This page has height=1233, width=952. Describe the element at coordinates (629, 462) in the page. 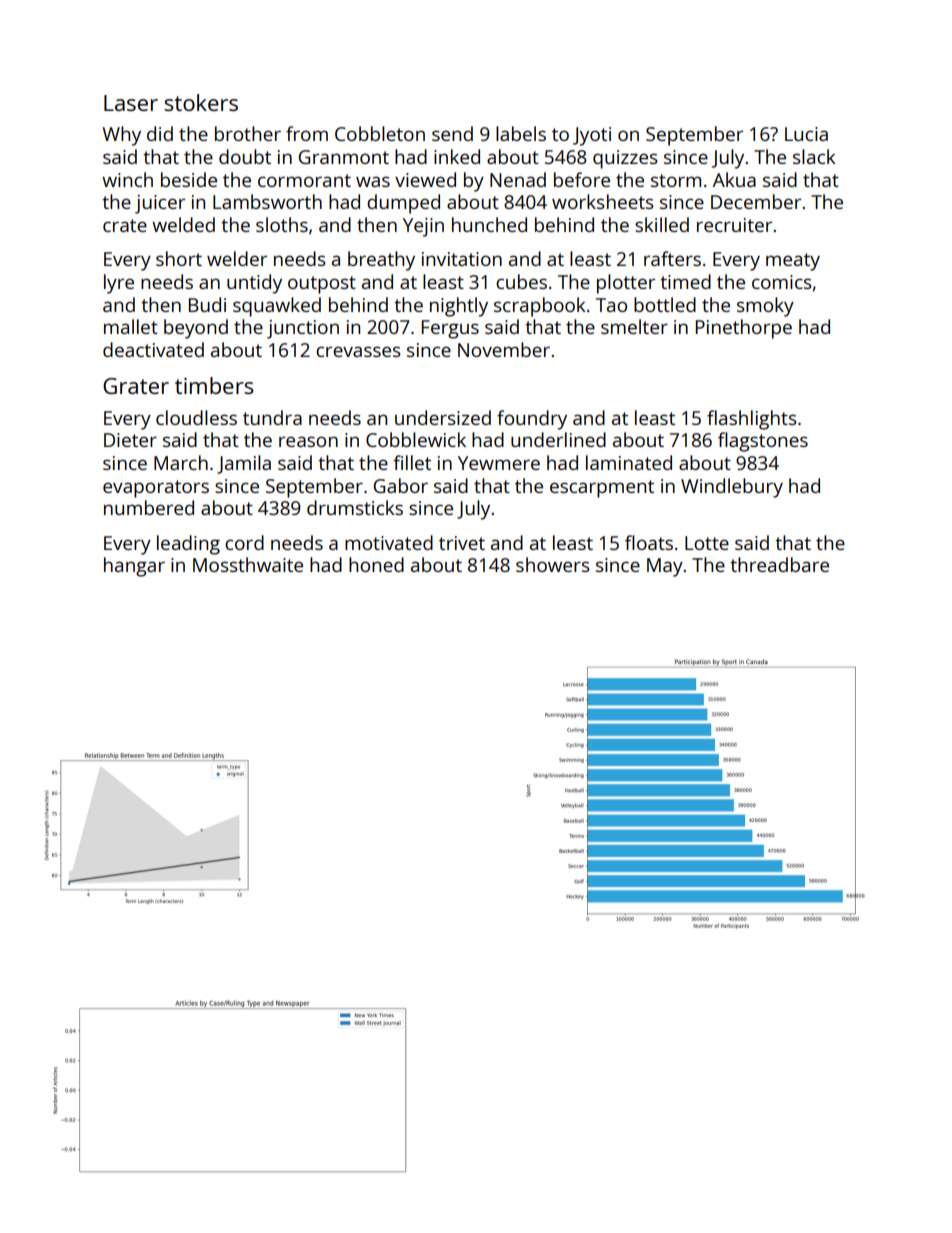

I see `laminated` at that location.
